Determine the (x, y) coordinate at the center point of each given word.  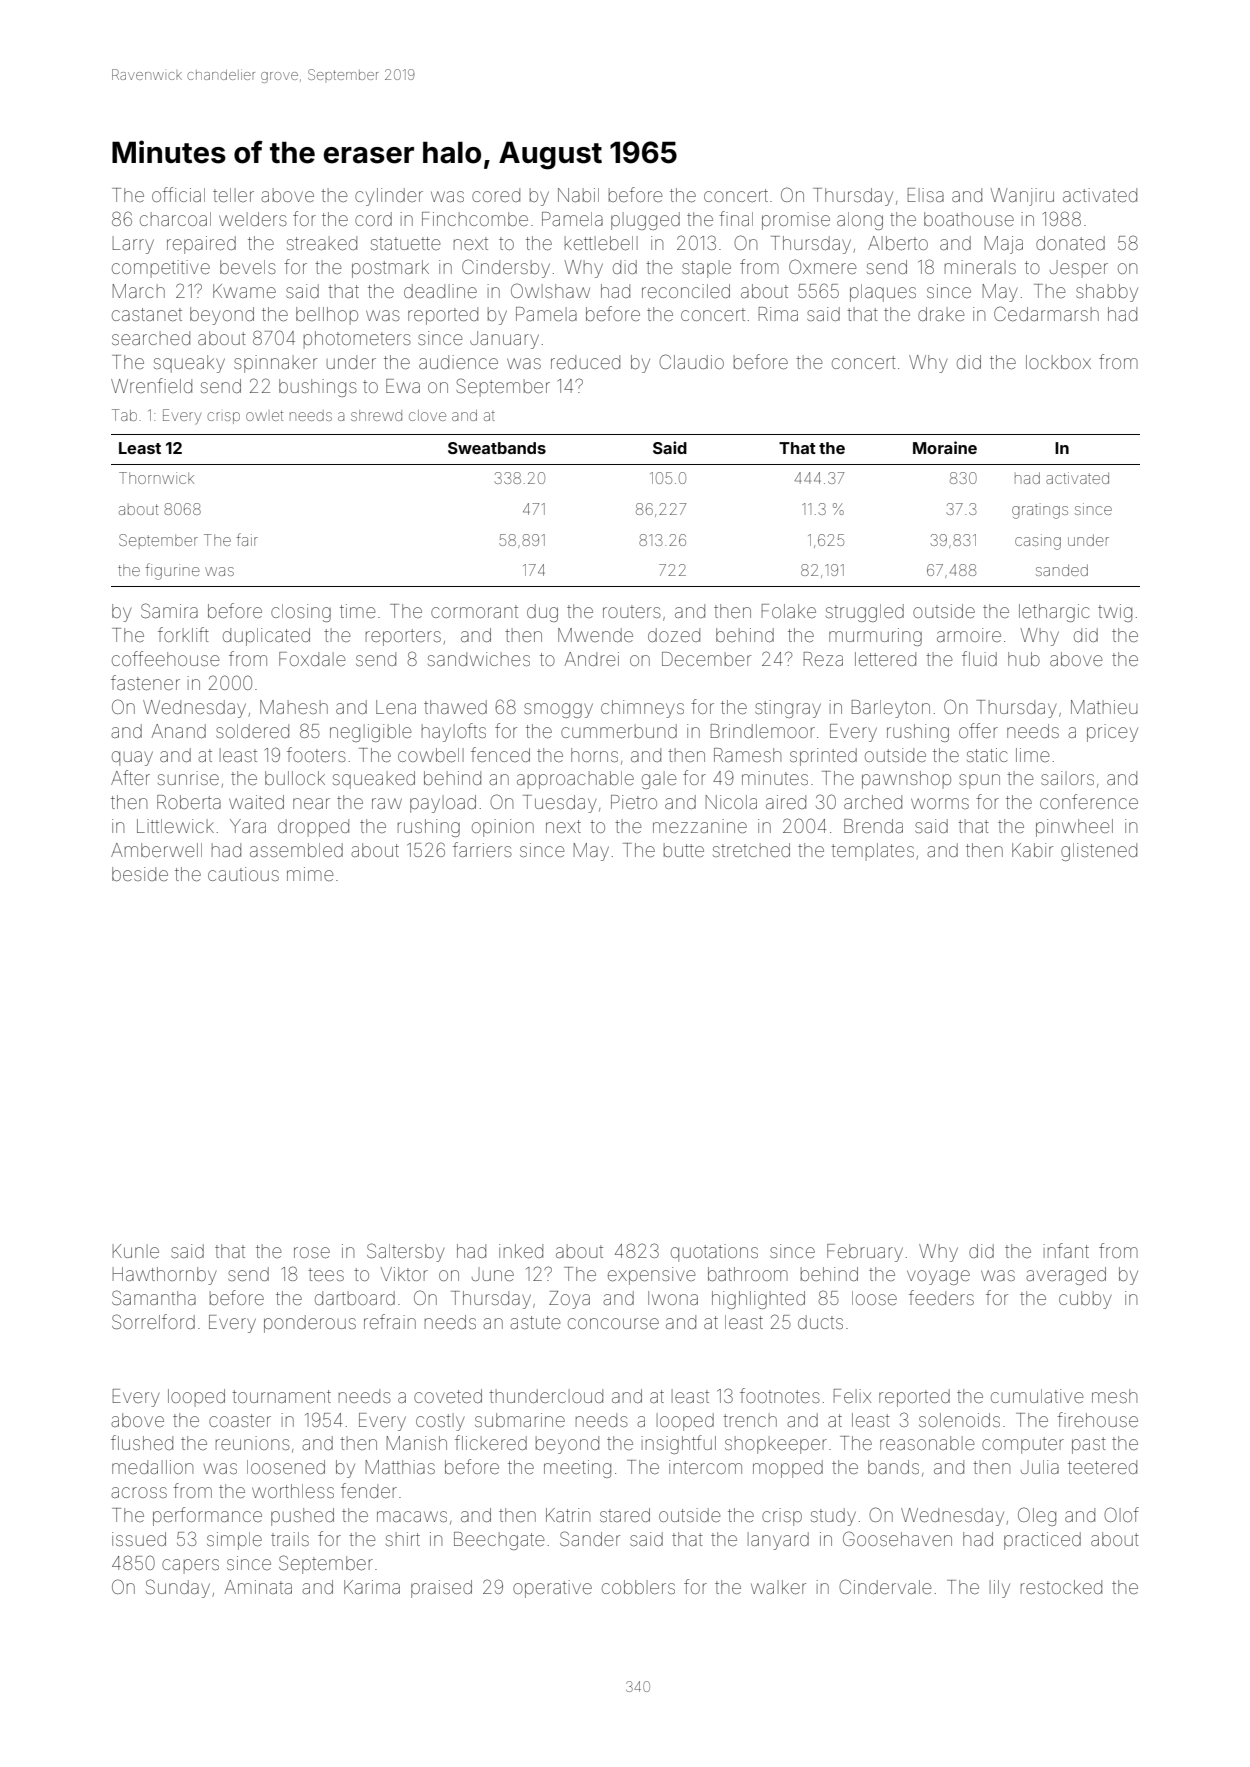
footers (316, 754)
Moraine (945, 447)
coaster (240, 1420)
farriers (482, 849)
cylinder (389, 197)
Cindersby (506, 268)
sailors (1067, 778)
